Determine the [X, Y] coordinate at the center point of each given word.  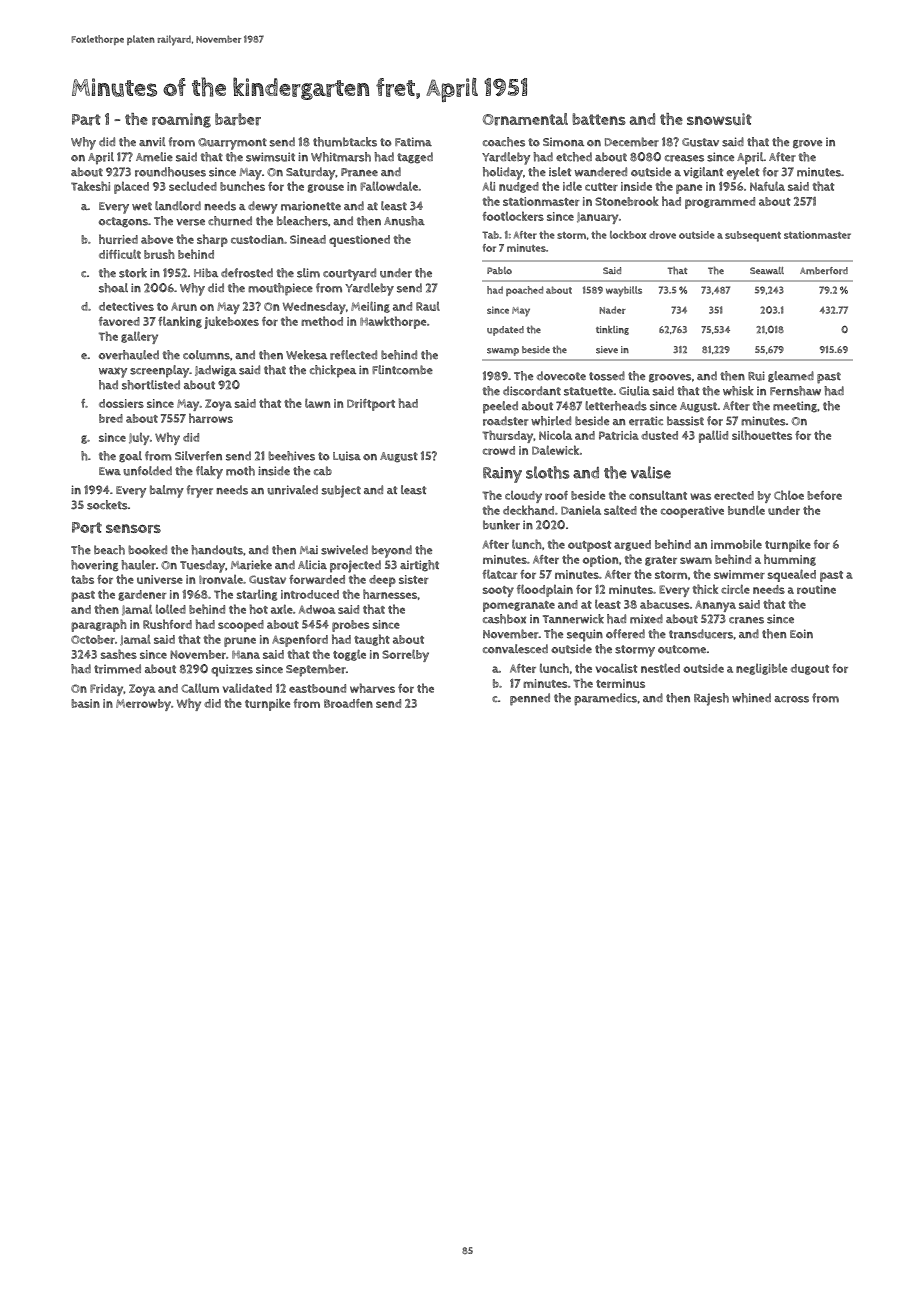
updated [505, 331]
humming [790, 560]
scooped [241, 626]
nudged [519, 187]
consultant [658, 495]
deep [382, 581]
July [139, 438]
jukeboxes [231, 322]
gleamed [791, 377]
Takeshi [90, 186]
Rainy [502, 475]
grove [807, 144]
